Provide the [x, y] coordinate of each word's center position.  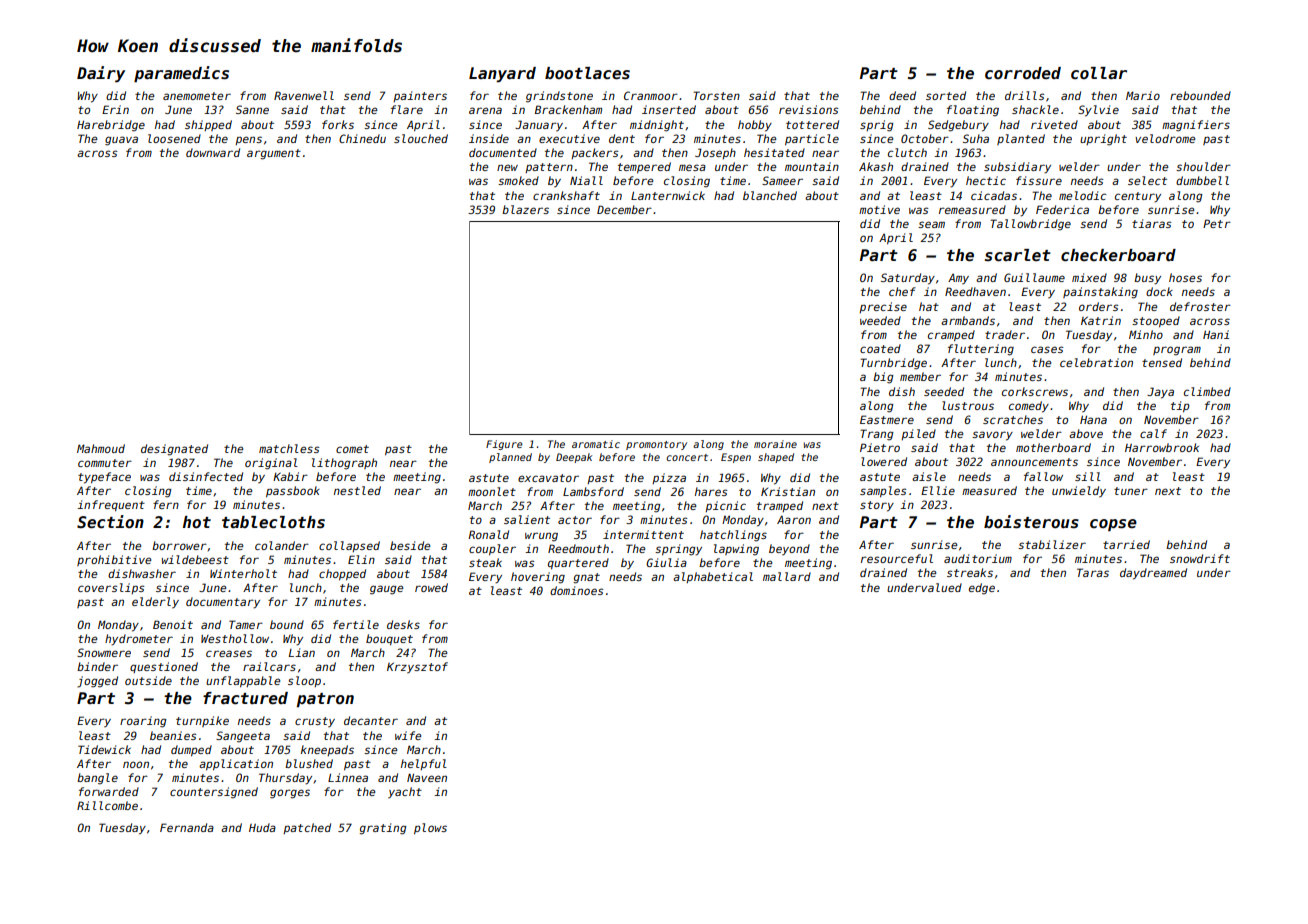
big [883, 378]
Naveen [427, 777]
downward [213, 152]
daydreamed [1153, 574]
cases [1047, 349]
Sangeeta [243, 737]
